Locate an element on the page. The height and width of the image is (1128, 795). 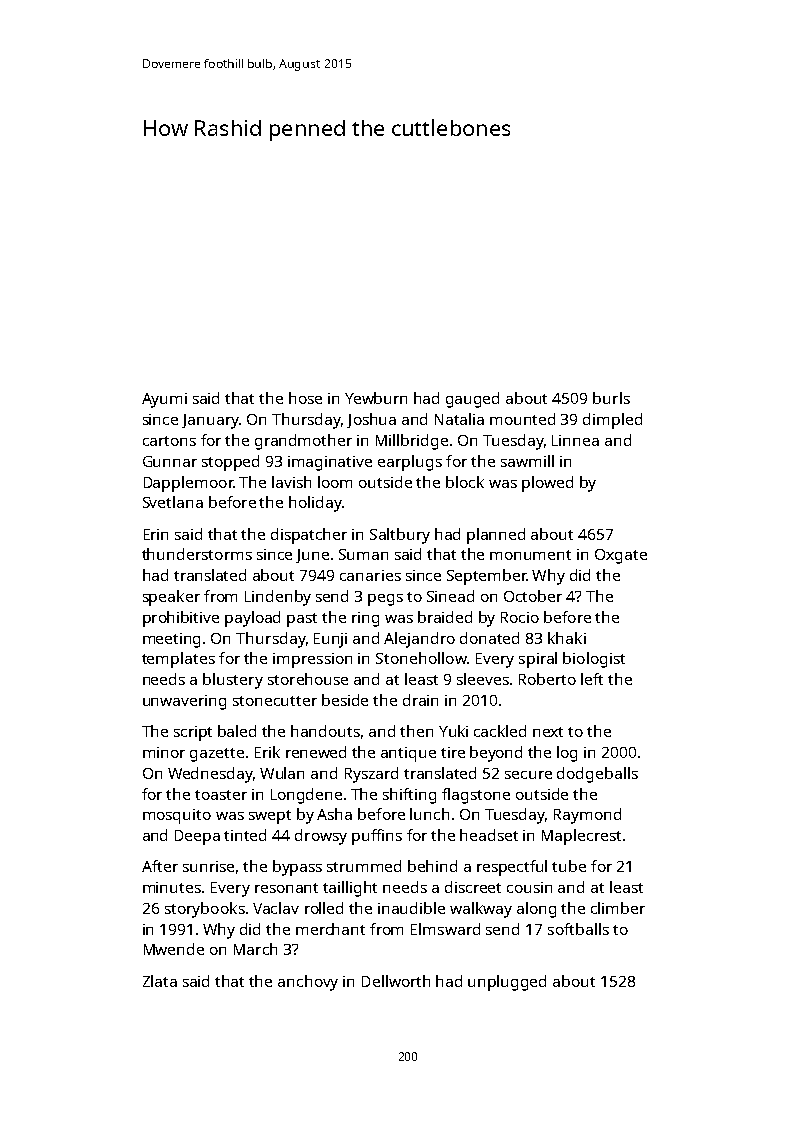
Elmsward is located at coordinates (445, 929).
